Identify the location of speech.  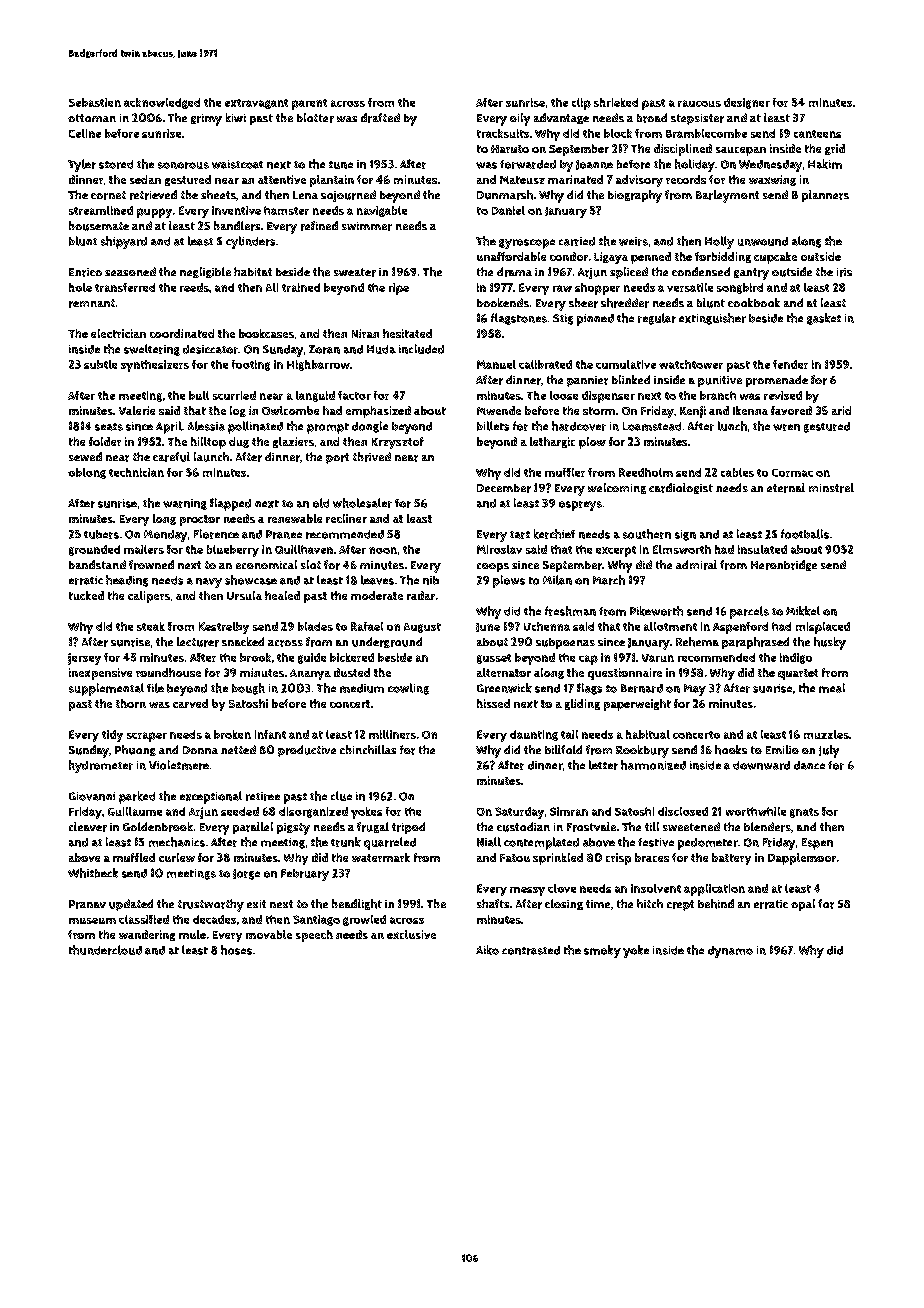
(314, 936).
